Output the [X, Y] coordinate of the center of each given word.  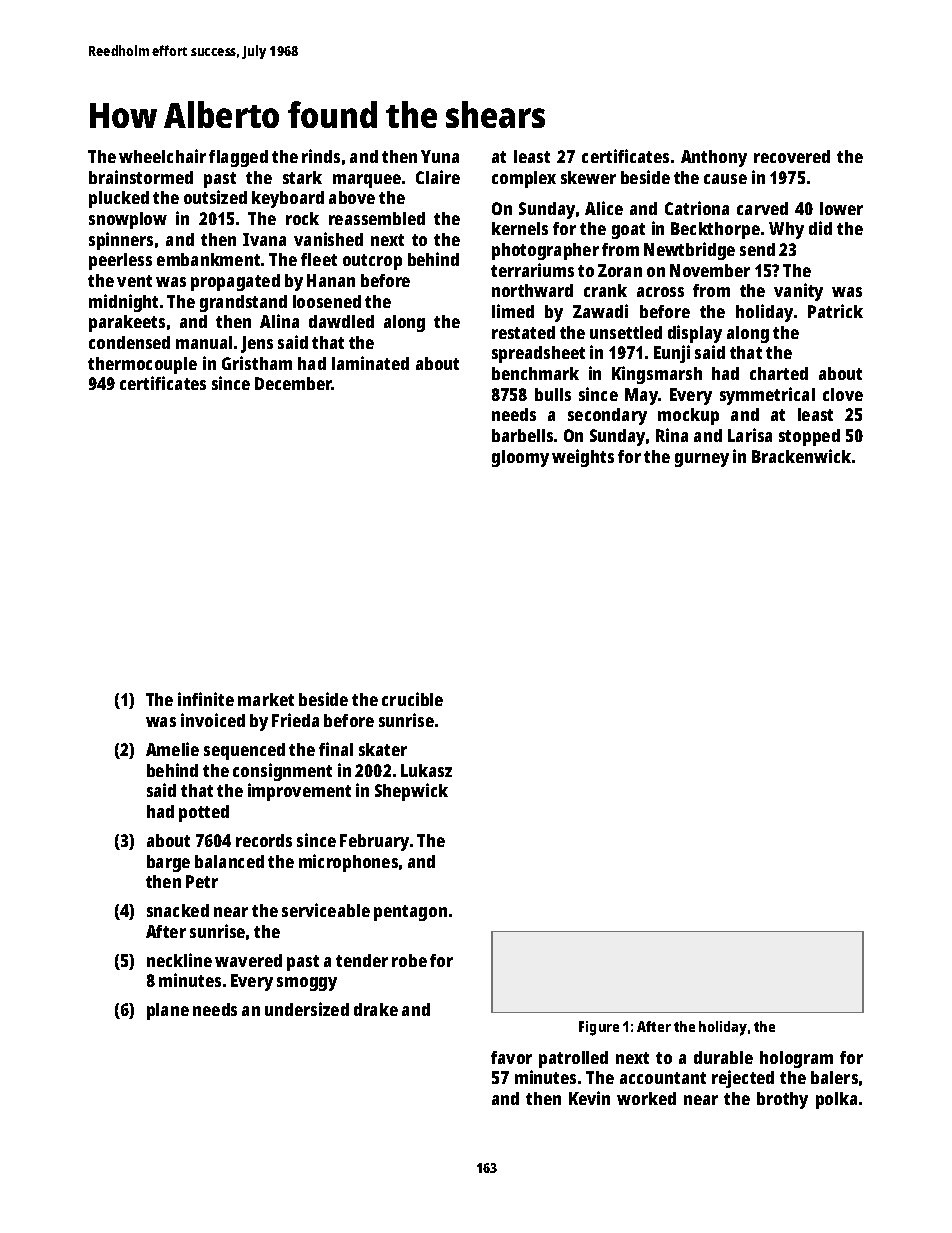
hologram [796, 1059]
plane [168, 1011]
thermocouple [142, 365]
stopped [809, 437]
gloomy [520, 458]
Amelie [172, 749]
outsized [215, 197]
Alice [604, 208]
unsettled [626, 332]
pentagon [410, 913]
